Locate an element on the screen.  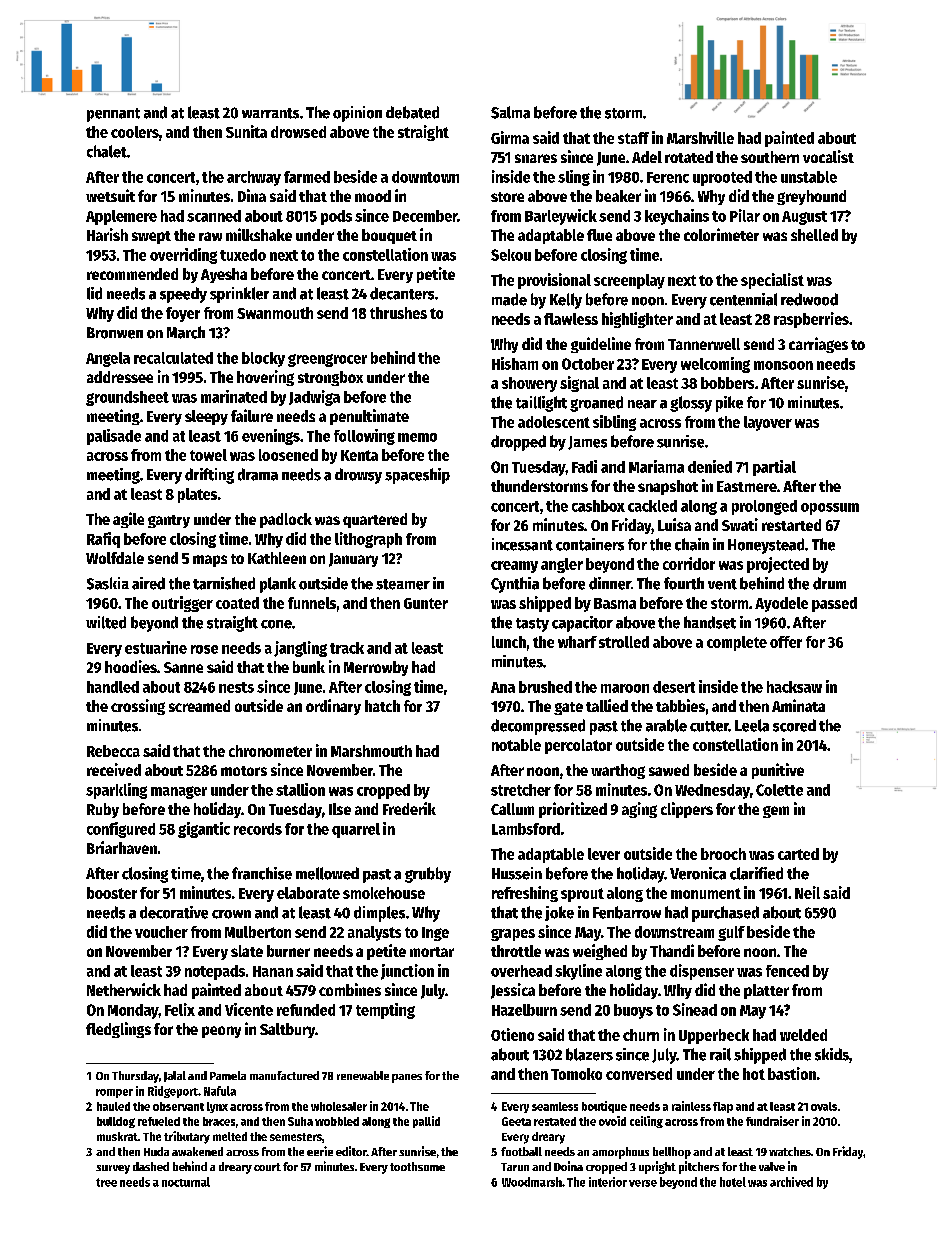
sawed is located at coordinates (669, 770).
